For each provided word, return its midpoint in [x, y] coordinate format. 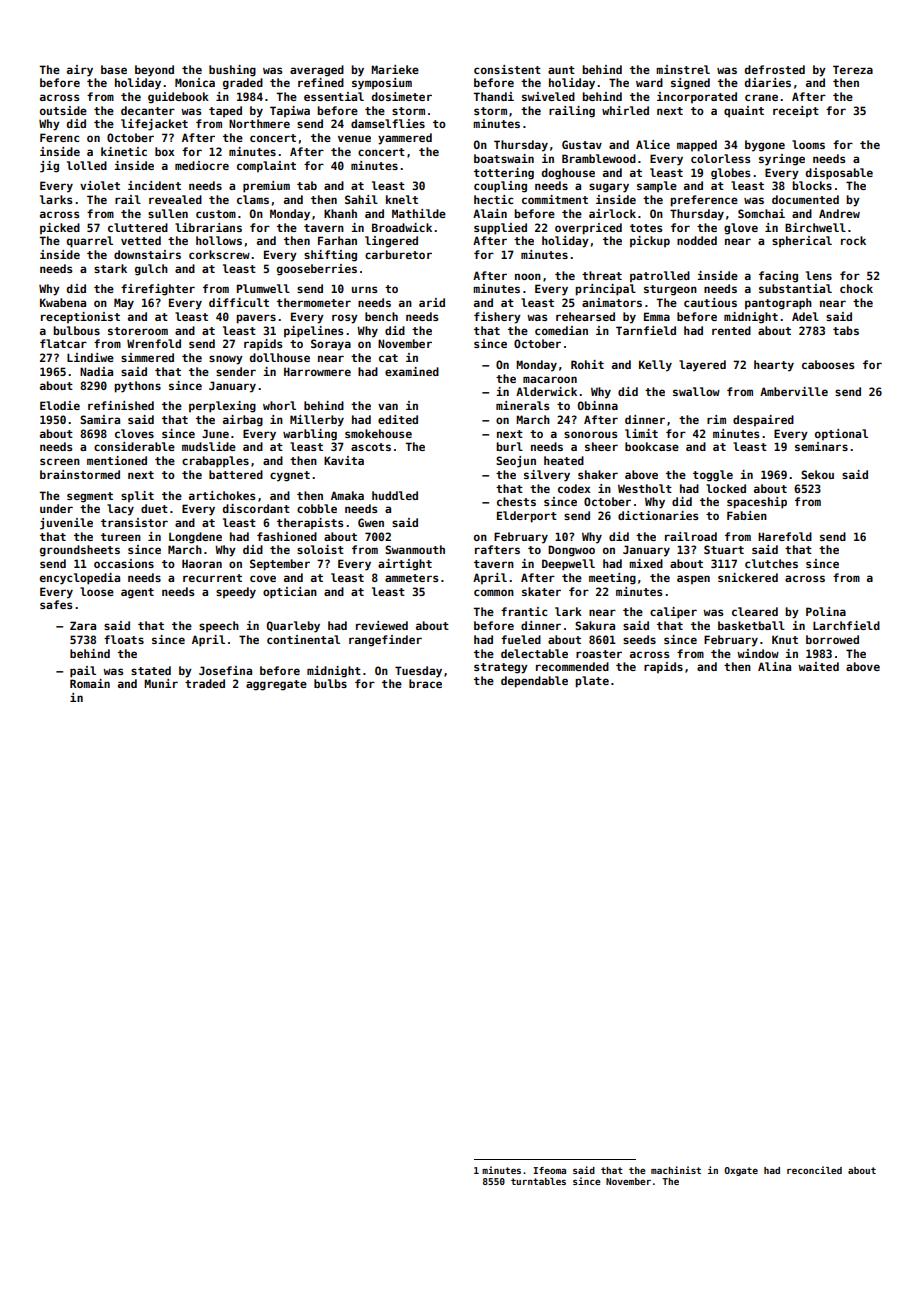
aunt [561, 70]
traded [205, 683]
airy [80, 71]
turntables [538, 1181]
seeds [639, 639]
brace [425, 683]
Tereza [853, 69]
